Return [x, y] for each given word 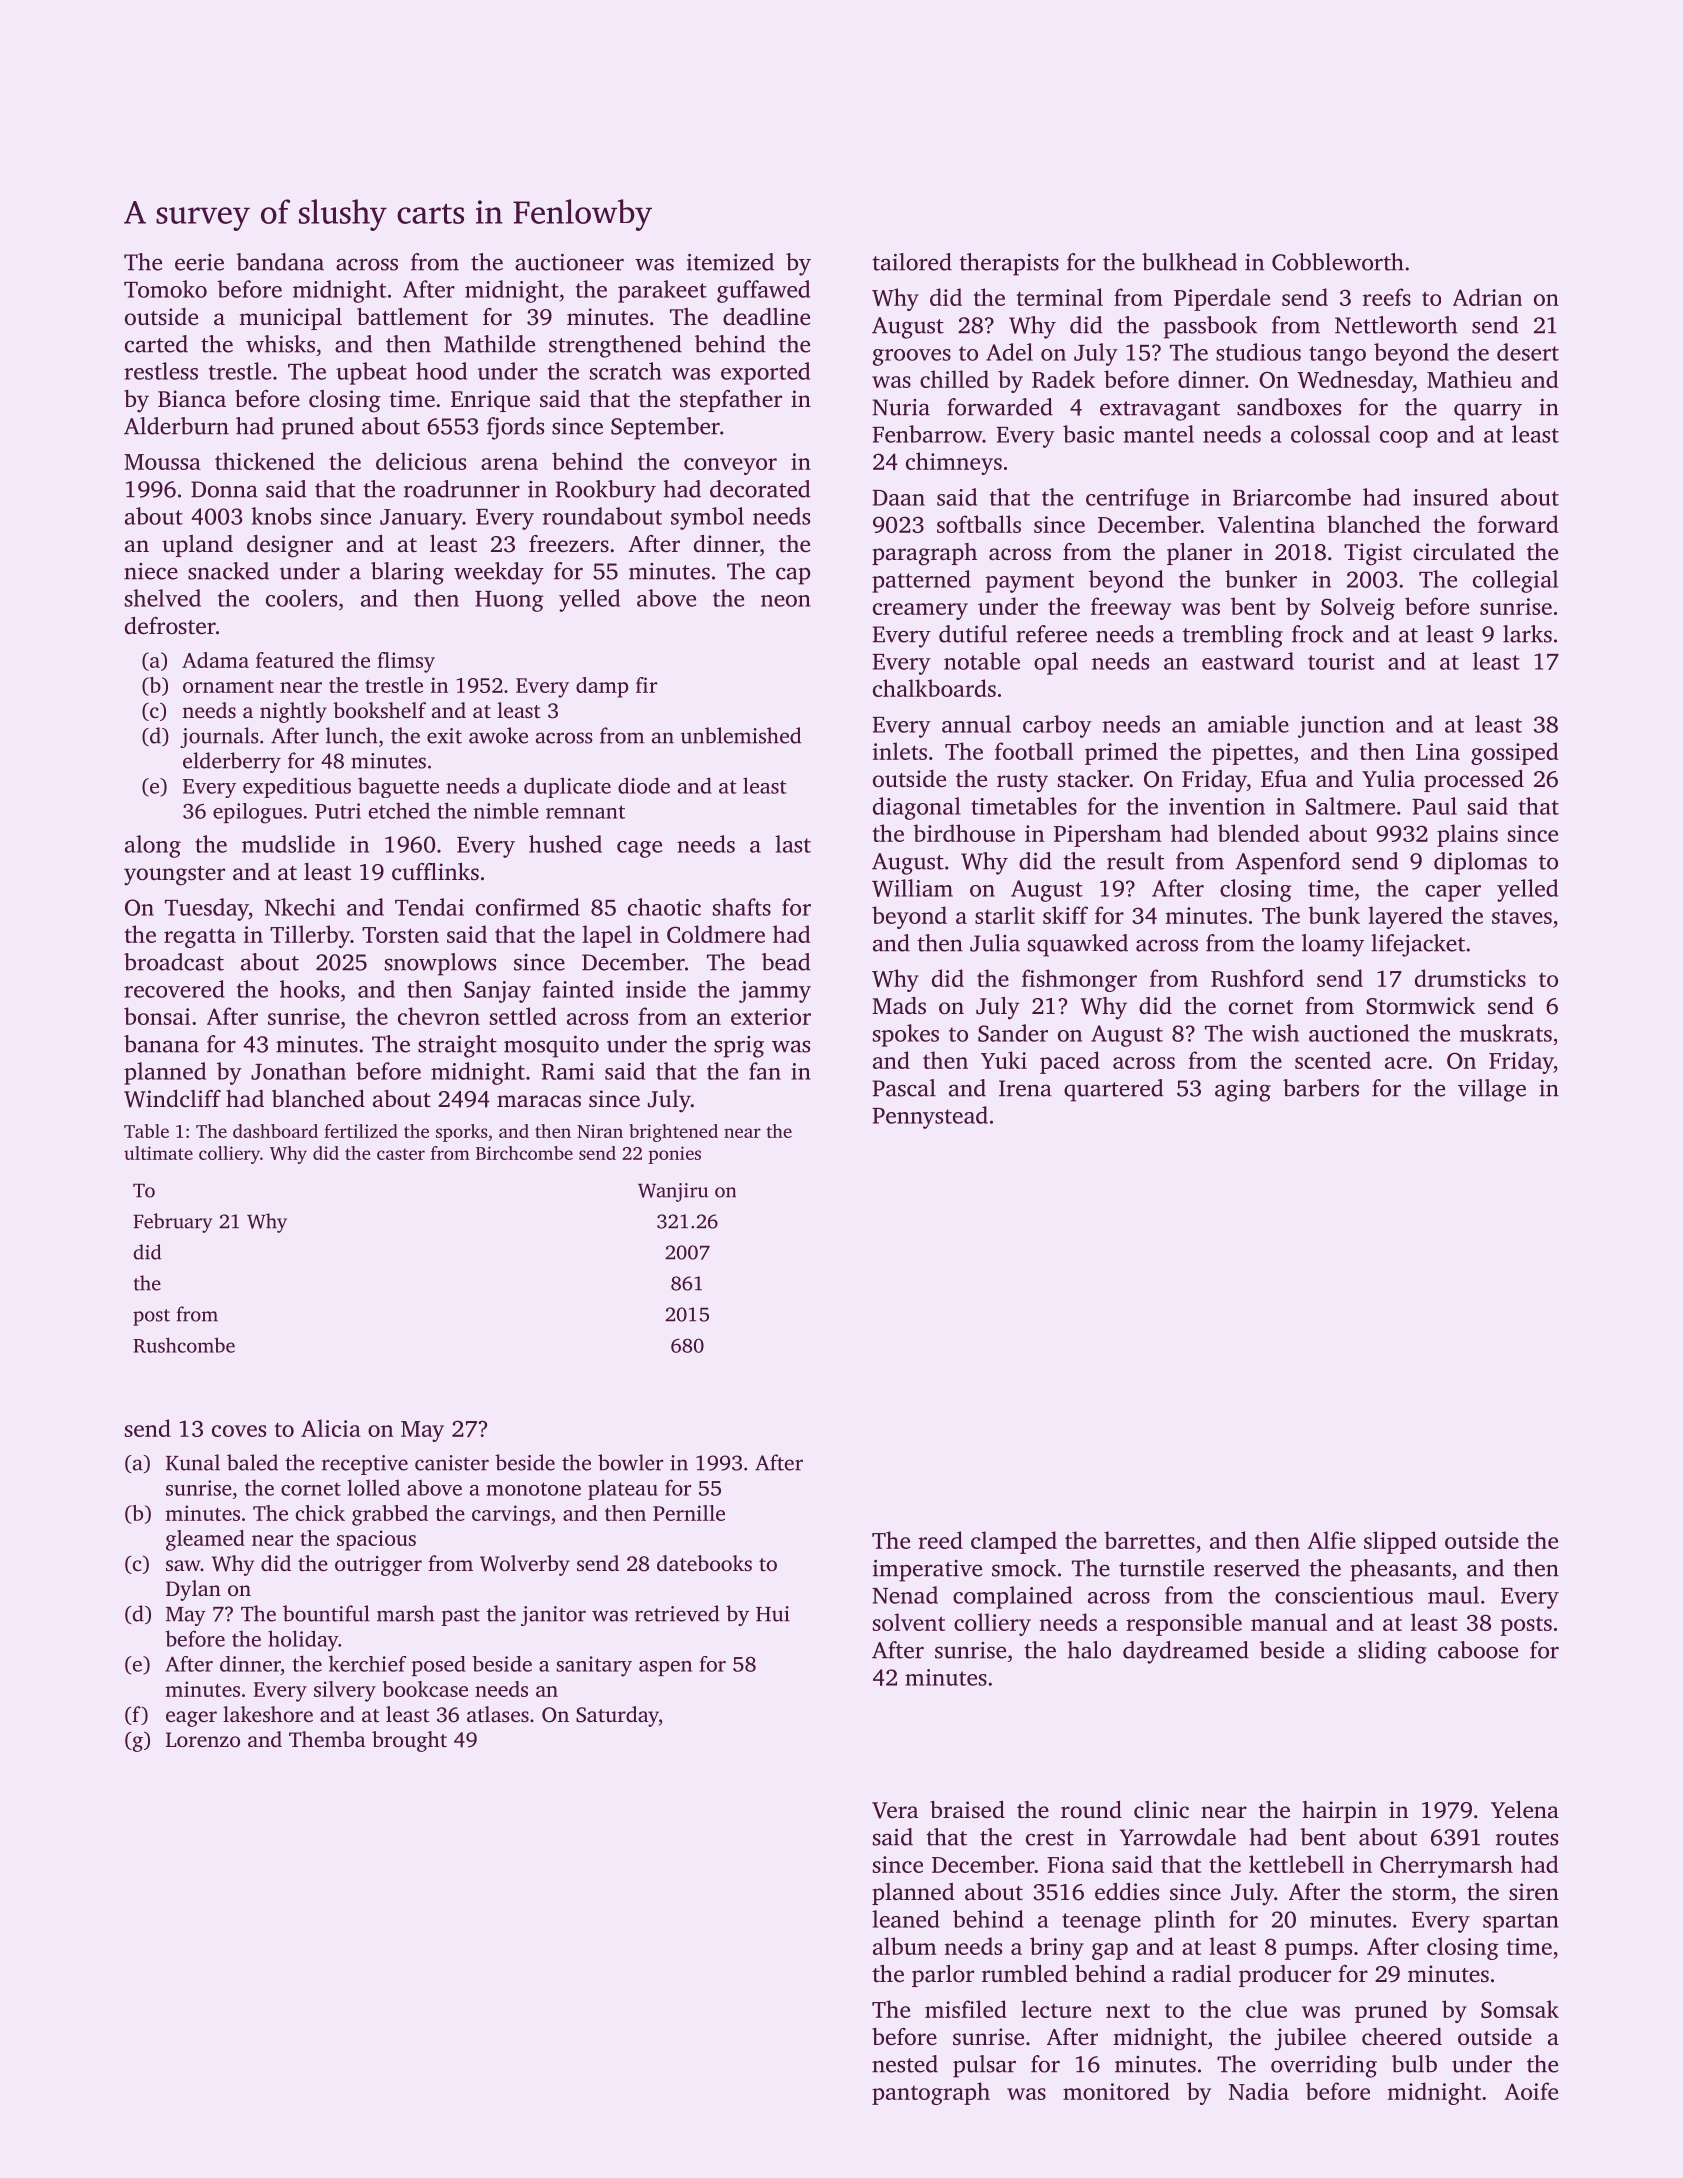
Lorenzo [203, 1739]
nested [905, 2064]
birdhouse [964, 833]
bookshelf [379, 710]
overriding [1324, 2066]
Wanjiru [673, 1192]
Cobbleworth [1338, 262]
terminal [1060, 297]
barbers [1321, 1088]
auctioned [1359, 1033]
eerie [199, 262]
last [793, 844]
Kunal [193, 1462]
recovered [174, 989]
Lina [1438, 751]
